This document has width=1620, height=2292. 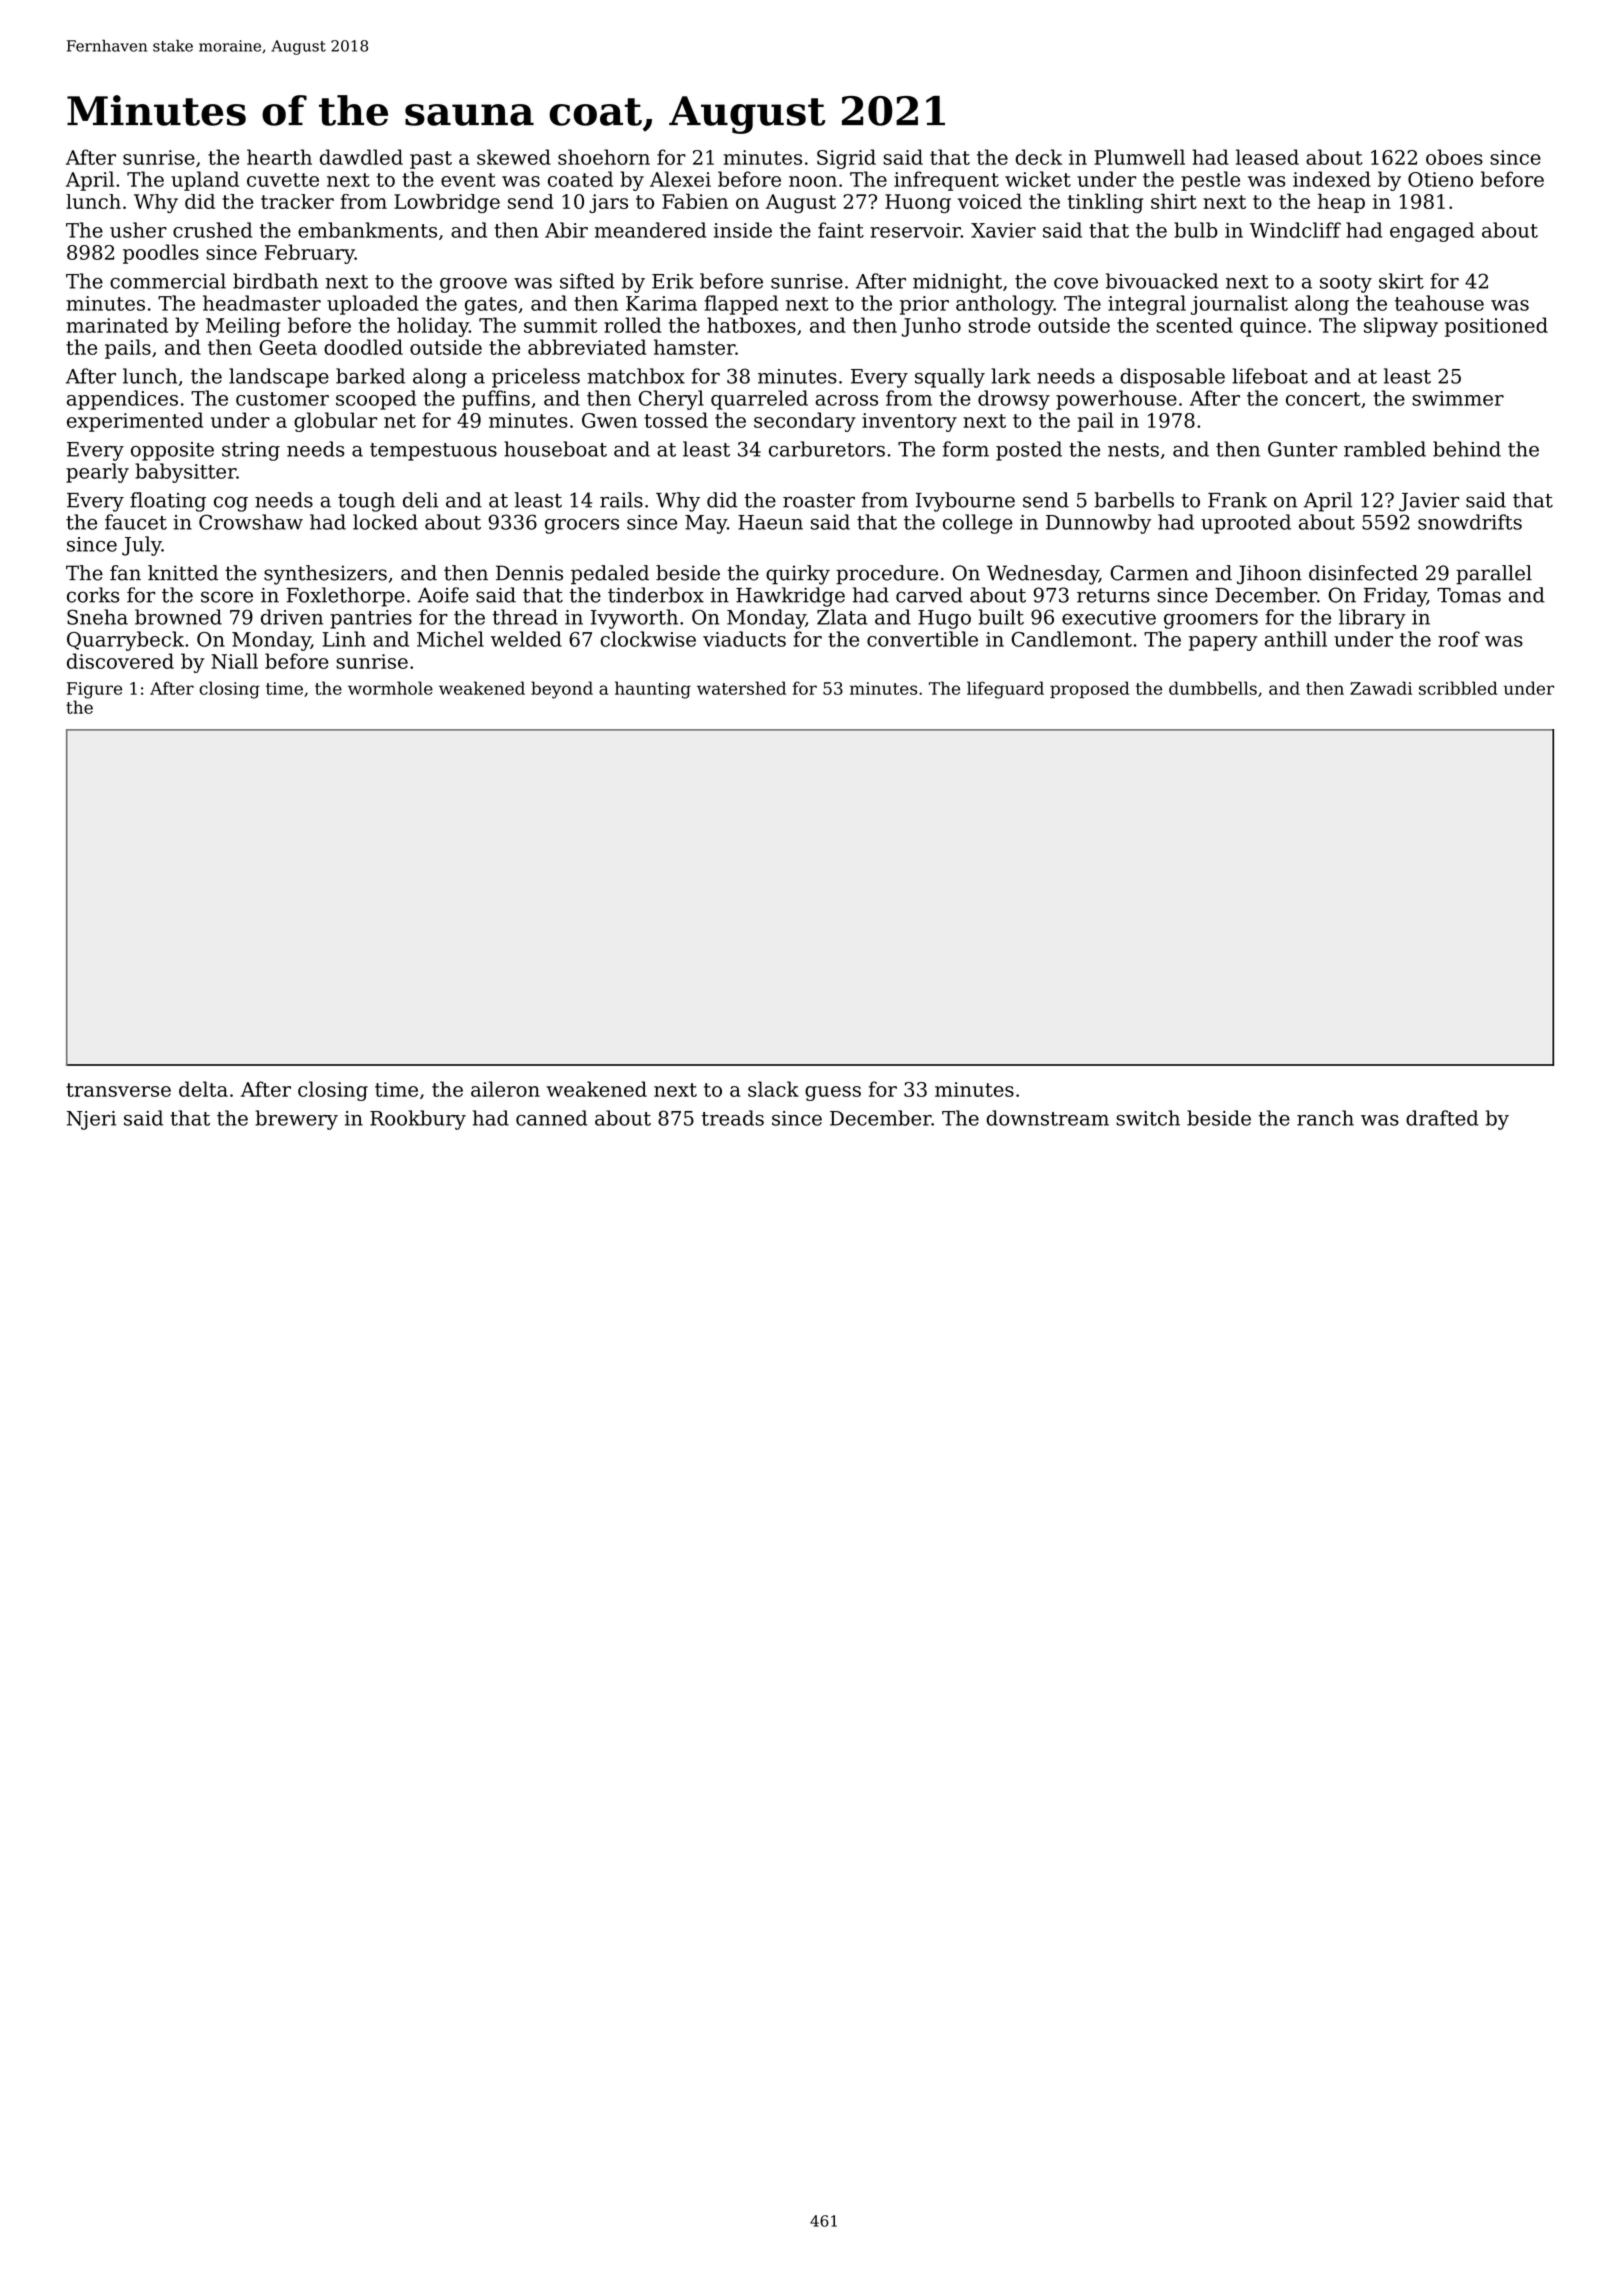 What do you see at coordinates (91, 1120) in the document?
I see `Njeri` at bounding box center [91, 1120].
